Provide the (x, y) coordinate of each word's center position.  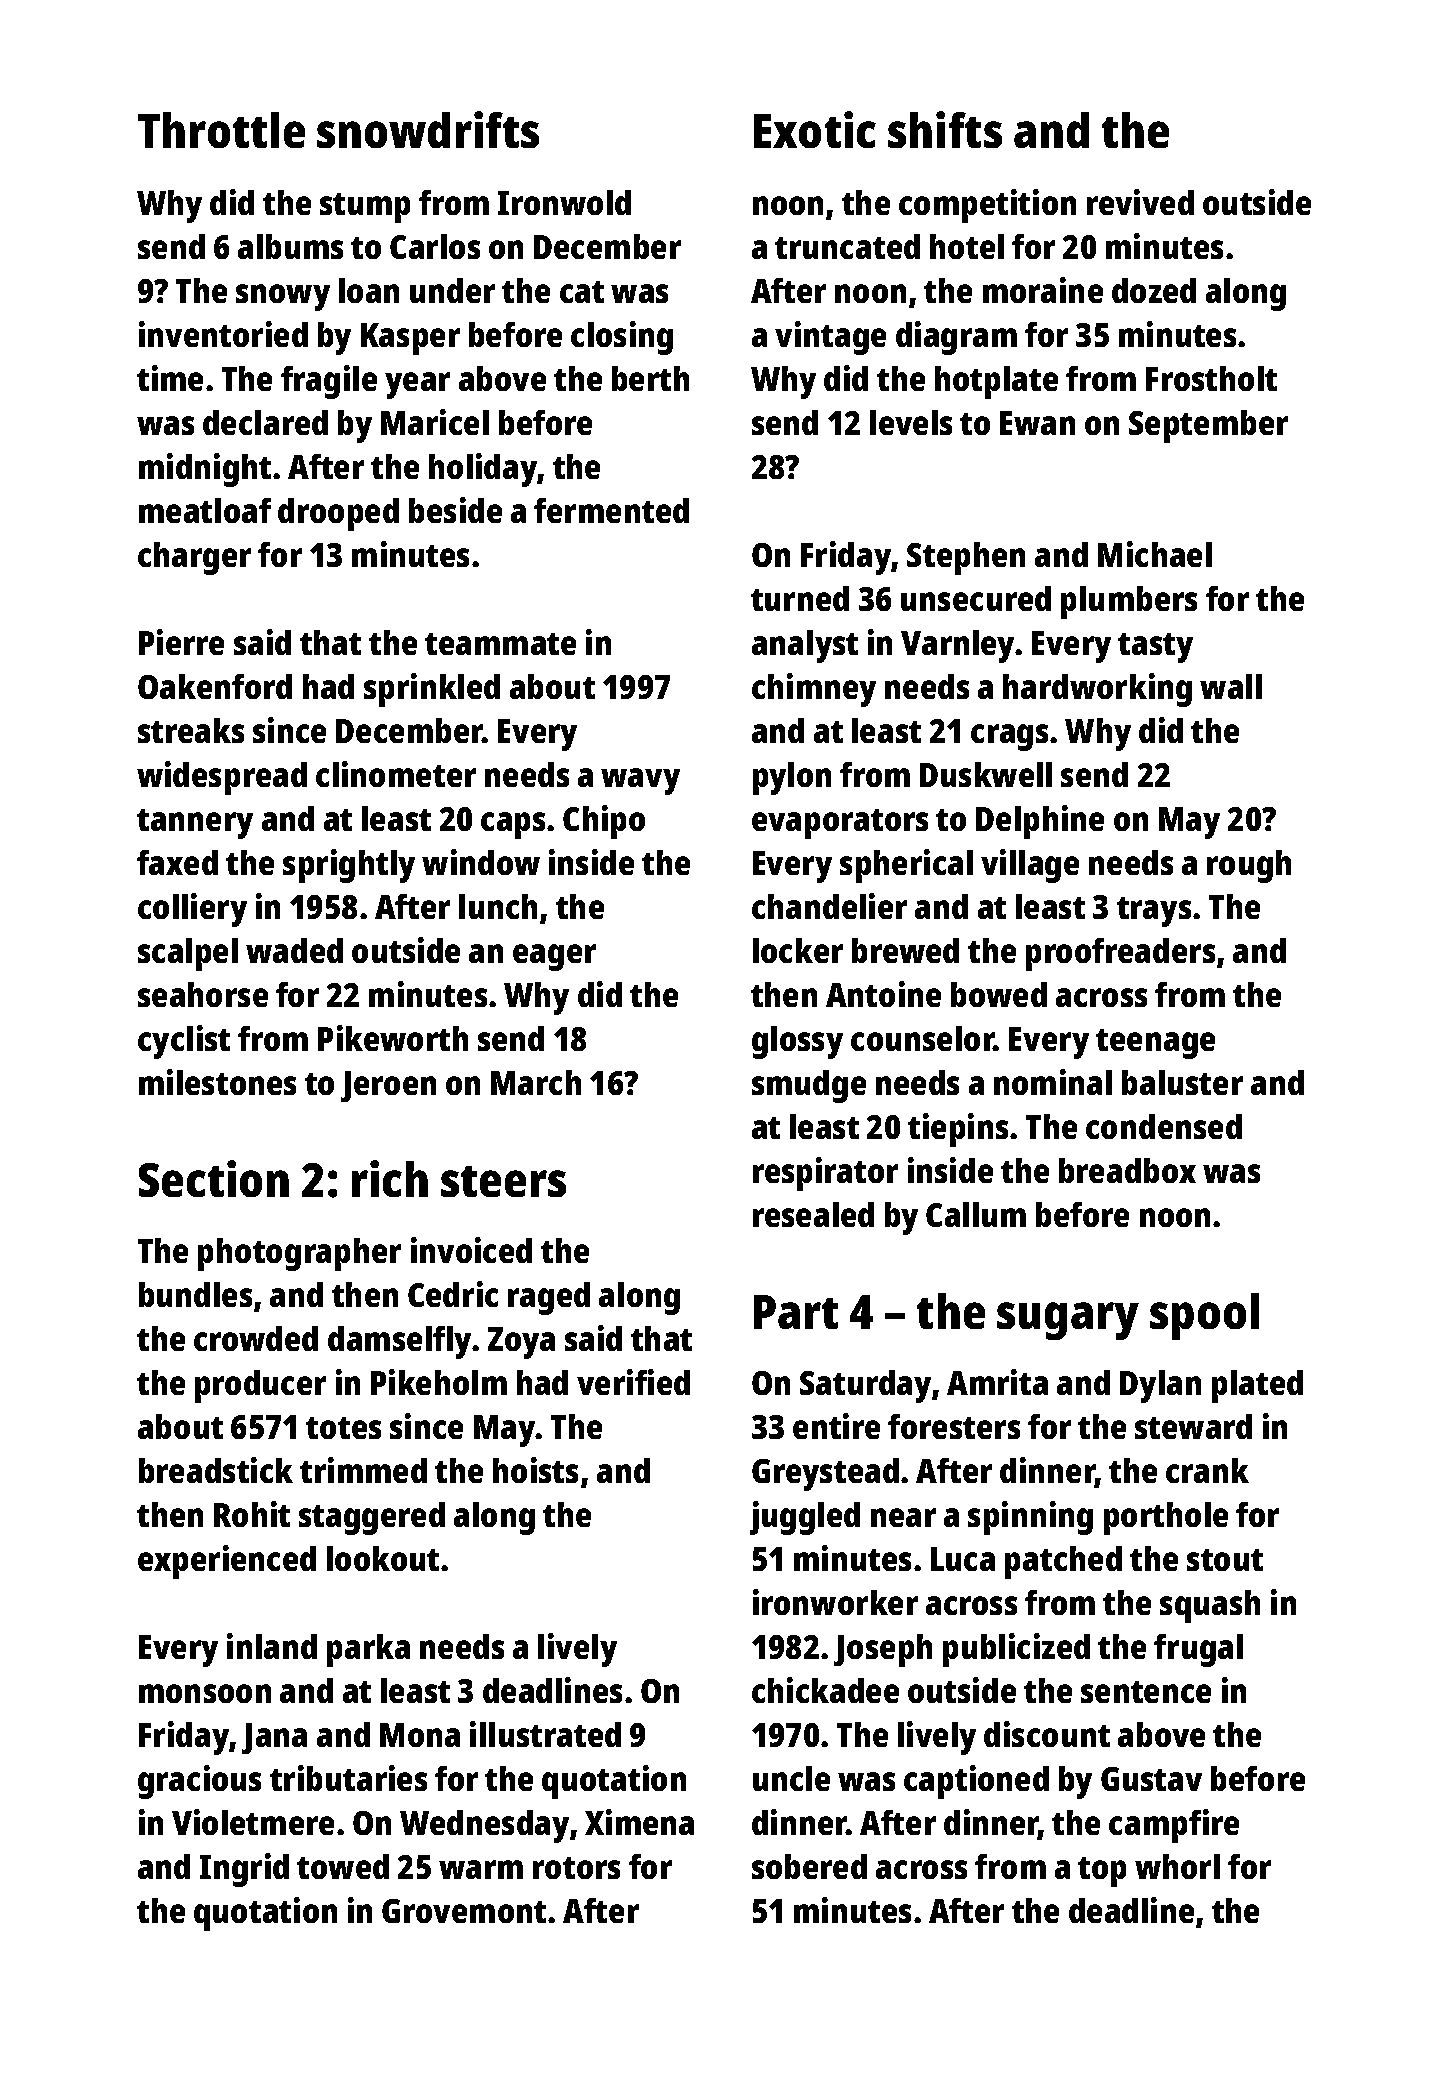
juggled (805, 1518)
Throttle (221, 130)
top (1102, 1872)
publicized (1016, 1650)
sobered (809, 1866)
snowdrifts (428, 129)
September (1208, 426)
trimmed (363, 1470)
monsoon (205, 1693)
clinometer (396, 774)
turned (800, 598)
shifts (945, 129)
